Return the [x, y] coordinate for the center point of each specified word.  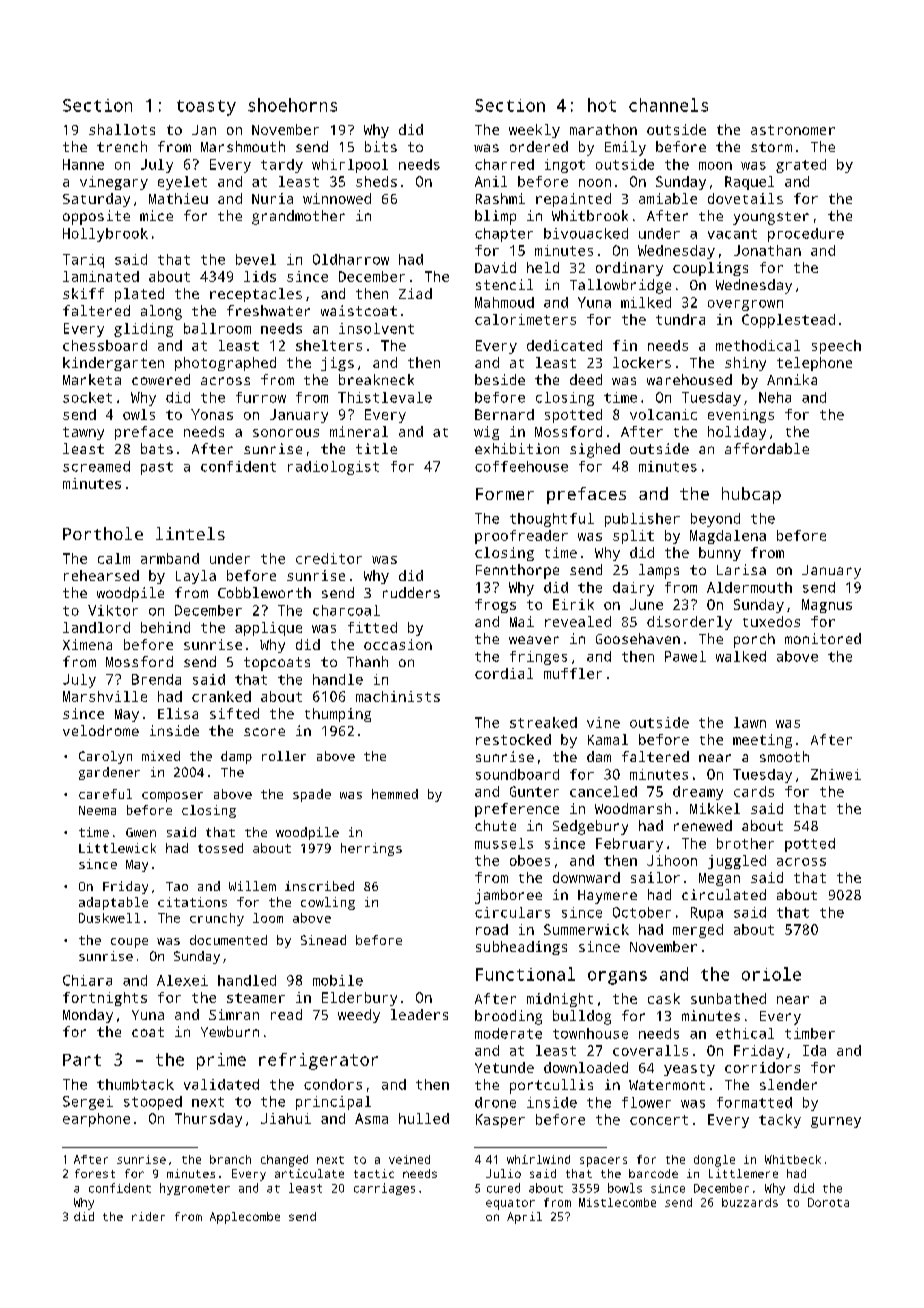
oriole [771, 974]
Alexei [182, 980]
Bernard [504, 414]
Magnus [827, 606]
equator [510, 1204]
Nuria [272, 198]
